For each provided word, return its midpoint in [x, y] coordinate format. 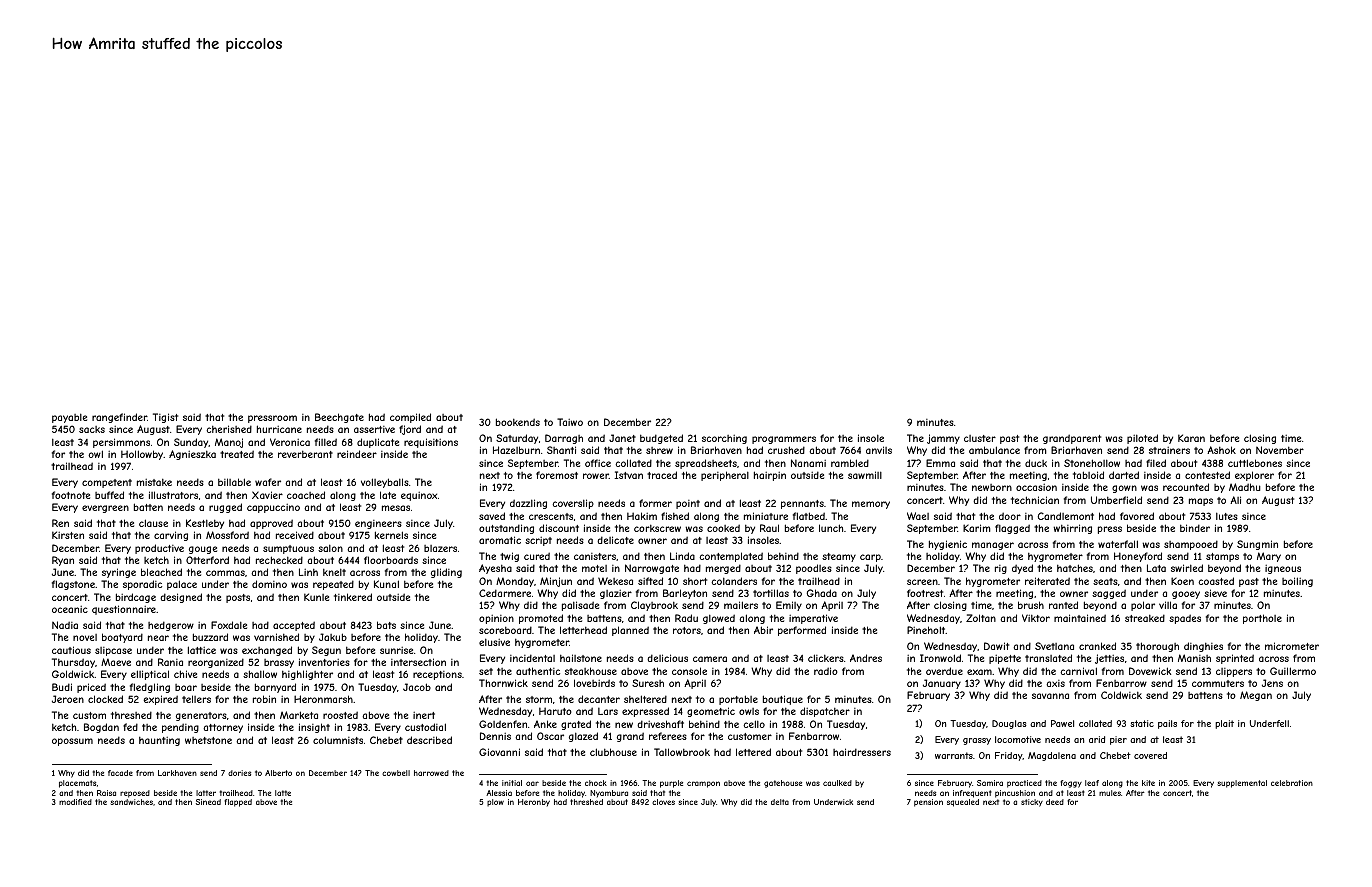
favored [1137, 516]
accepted [294, 626]
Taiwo [570, 422]
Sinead [208, 802]
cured [537, 556]
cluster [980, 438]
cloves [663, 802]
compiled [410, 418]
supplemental [1242, 784]
